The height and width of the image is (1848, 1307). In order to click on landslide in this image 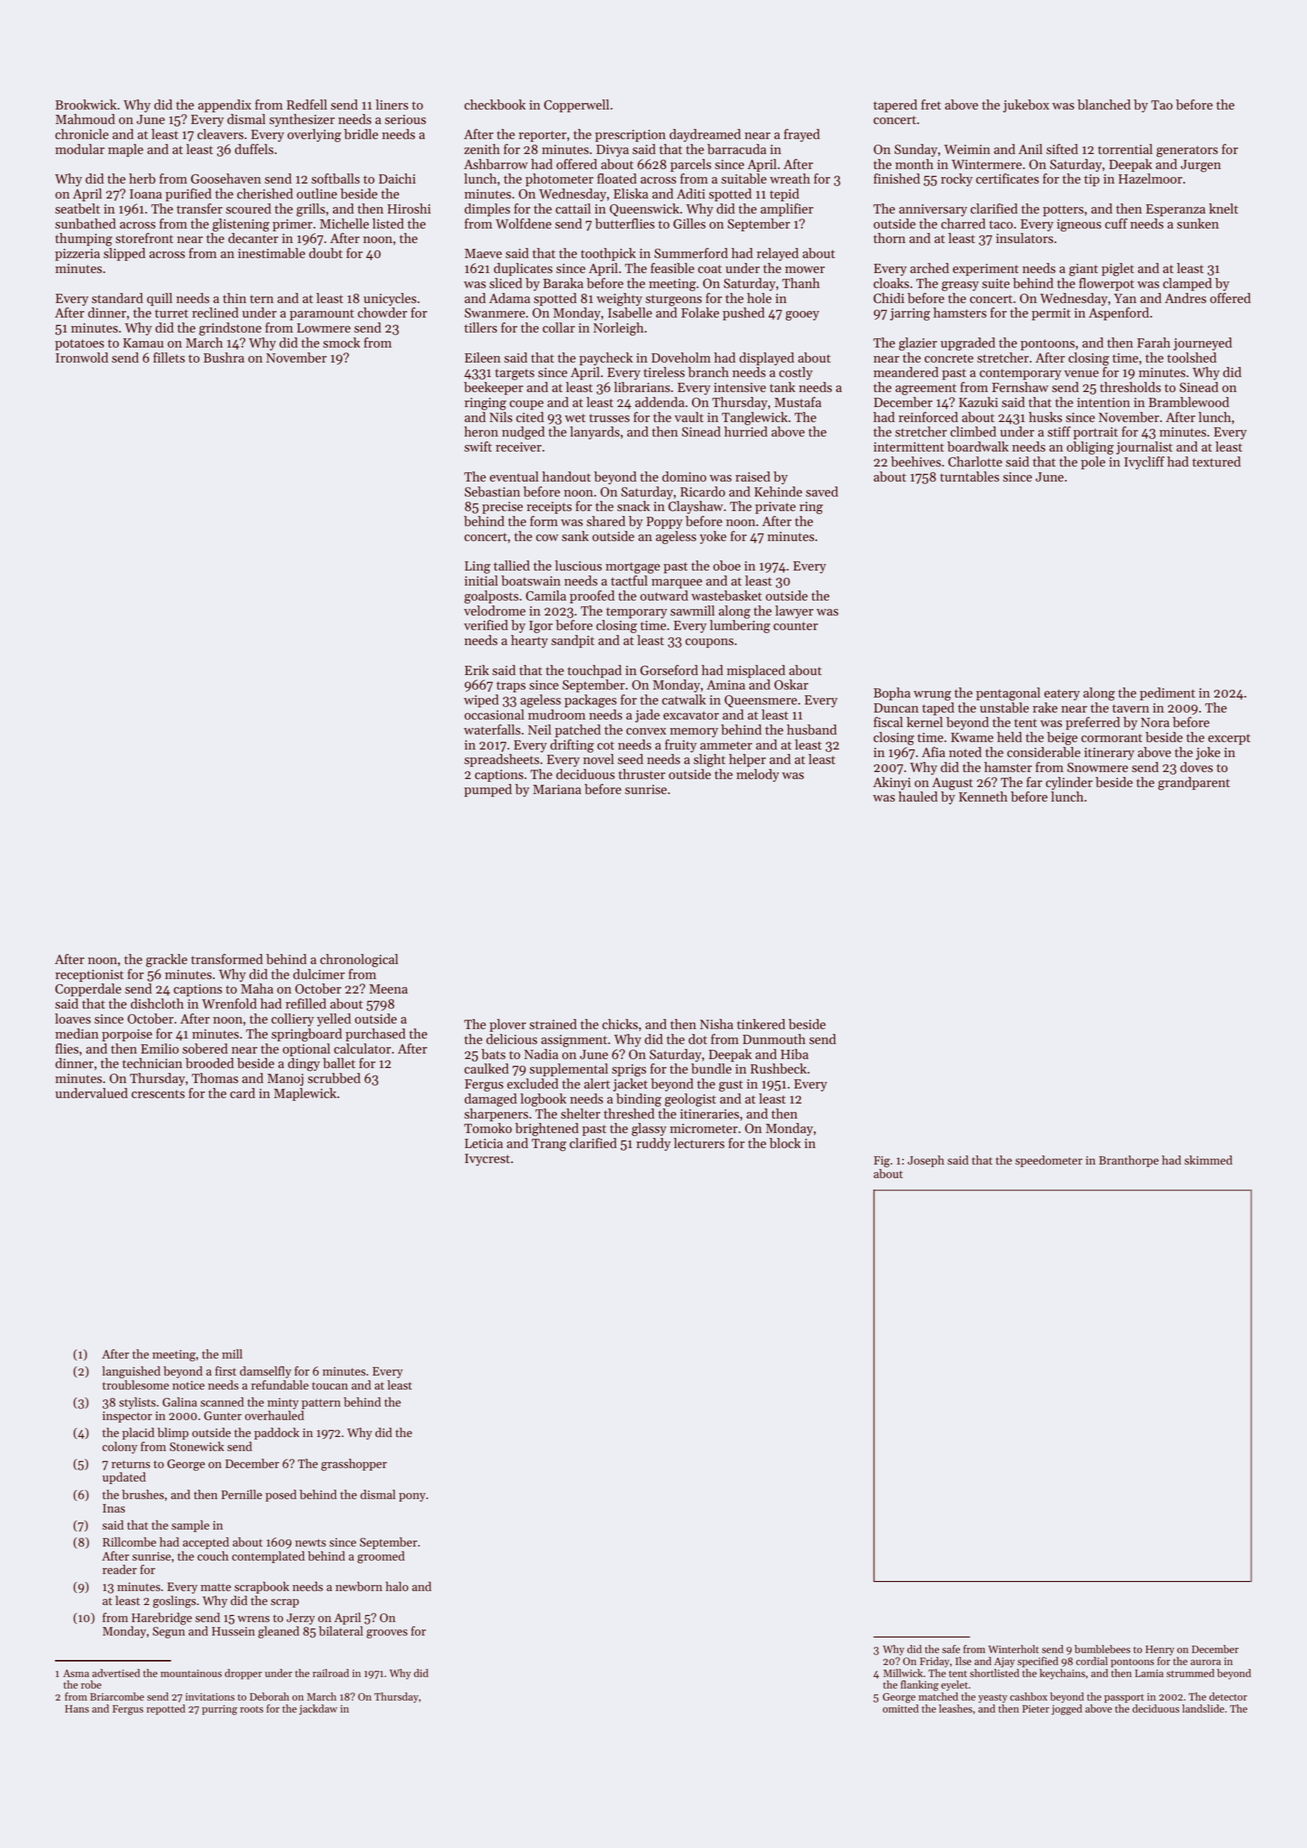, I will do `click(1203, 1708)`.
